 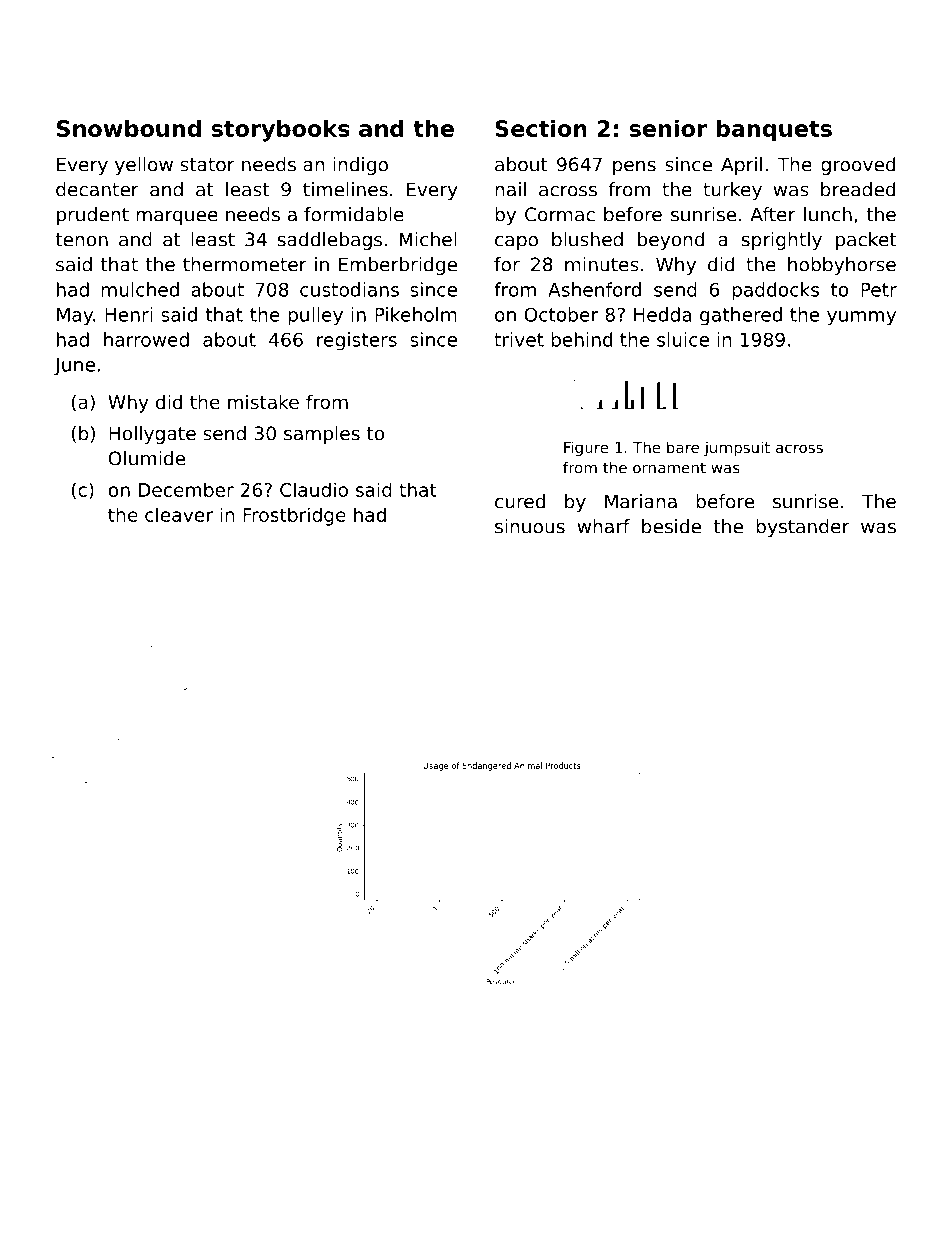 I want to click on storybooks, so click(x=280, y=130).
